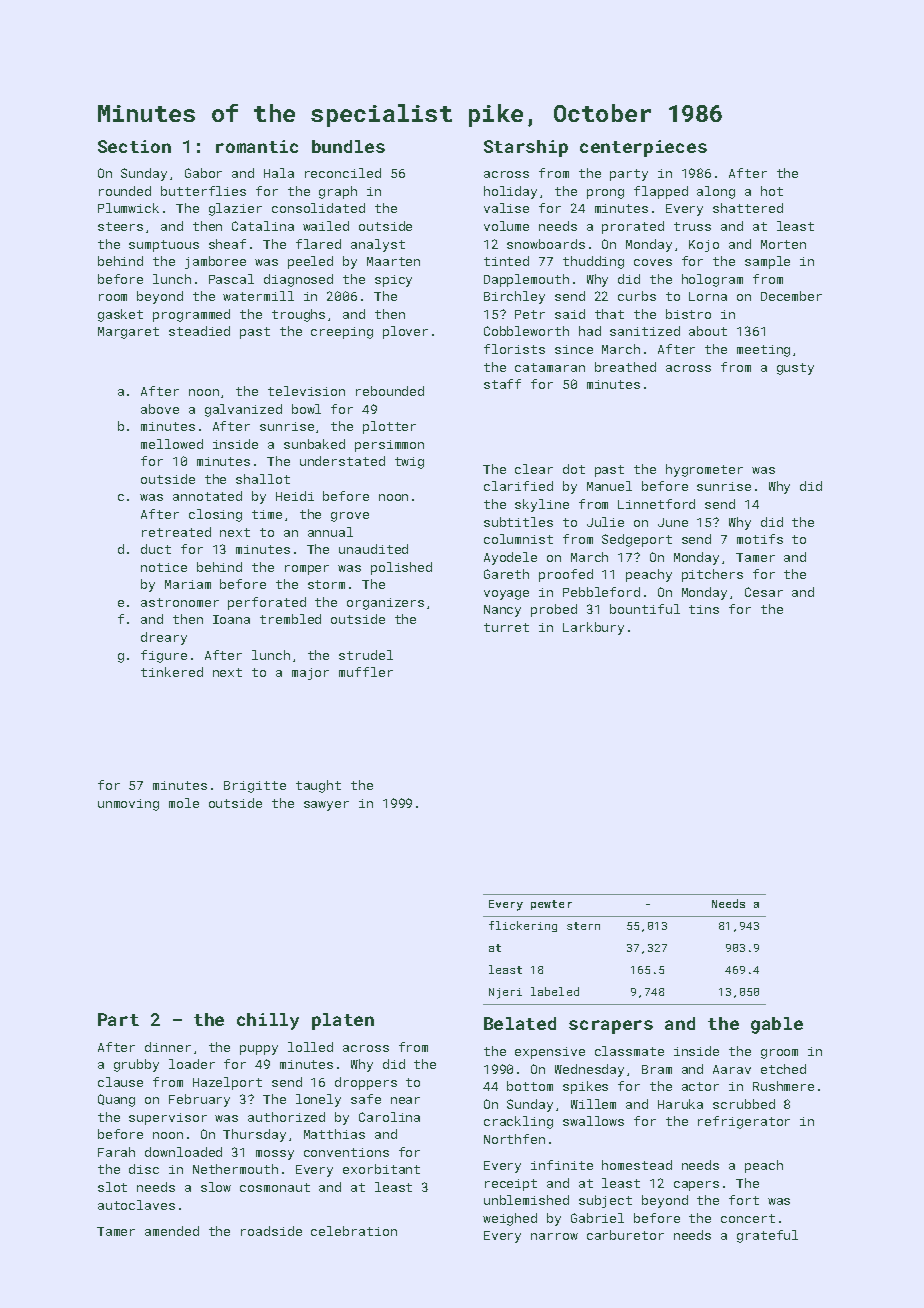 The height and width of the screenshot is (1308, 924). Describe the element at coordinates (390, 391) in the screenshot. I see `rebounded` at that location.
